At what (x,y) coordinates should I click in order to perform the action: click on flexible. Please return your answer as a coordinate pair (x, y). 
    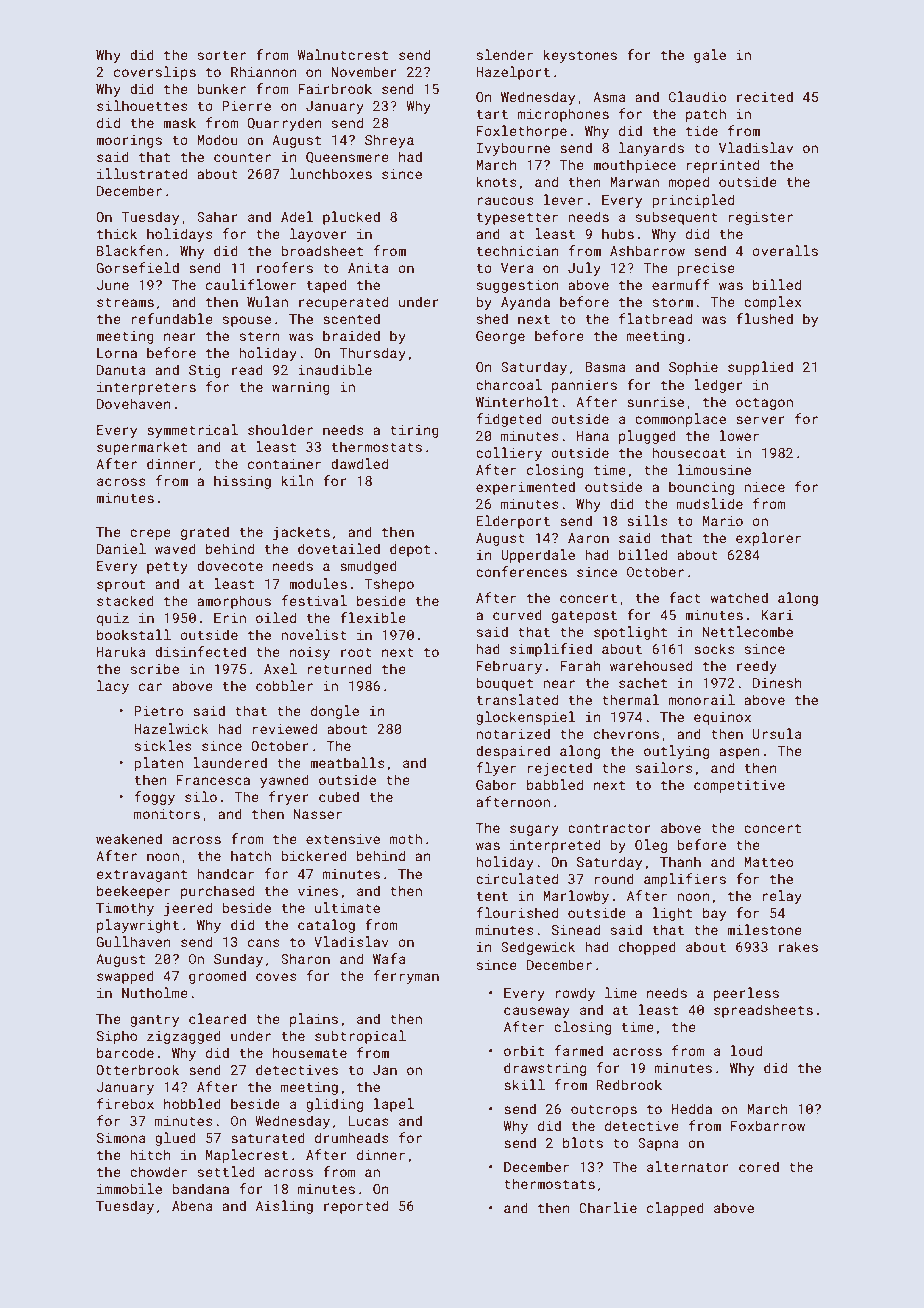
    Looking at the image, I should click on (373, 617).
